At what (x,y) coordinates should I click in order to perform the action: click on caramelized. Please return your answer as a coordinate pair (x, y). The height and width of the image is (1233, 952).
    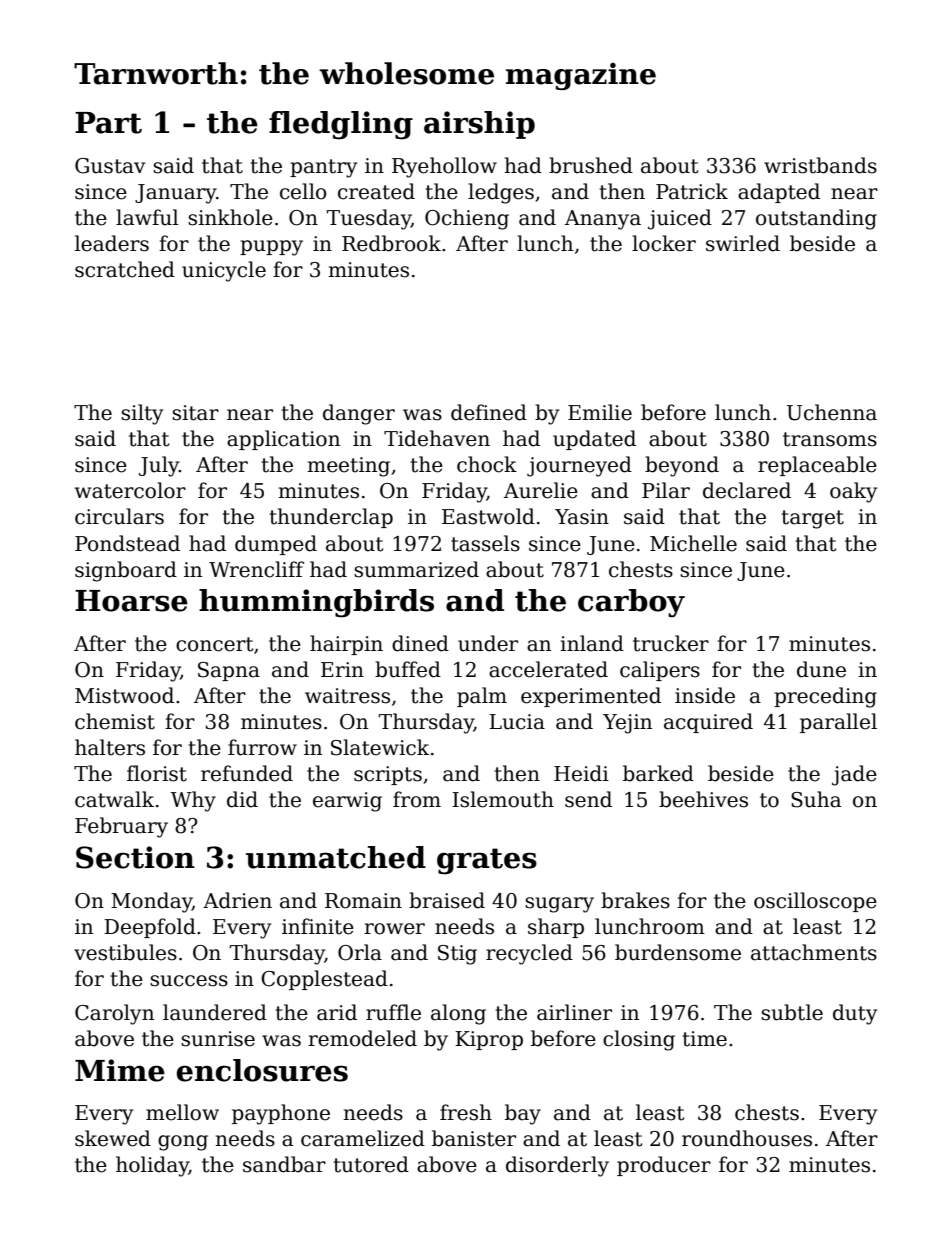
    Looking at the image, I should click on (363, 1138).
